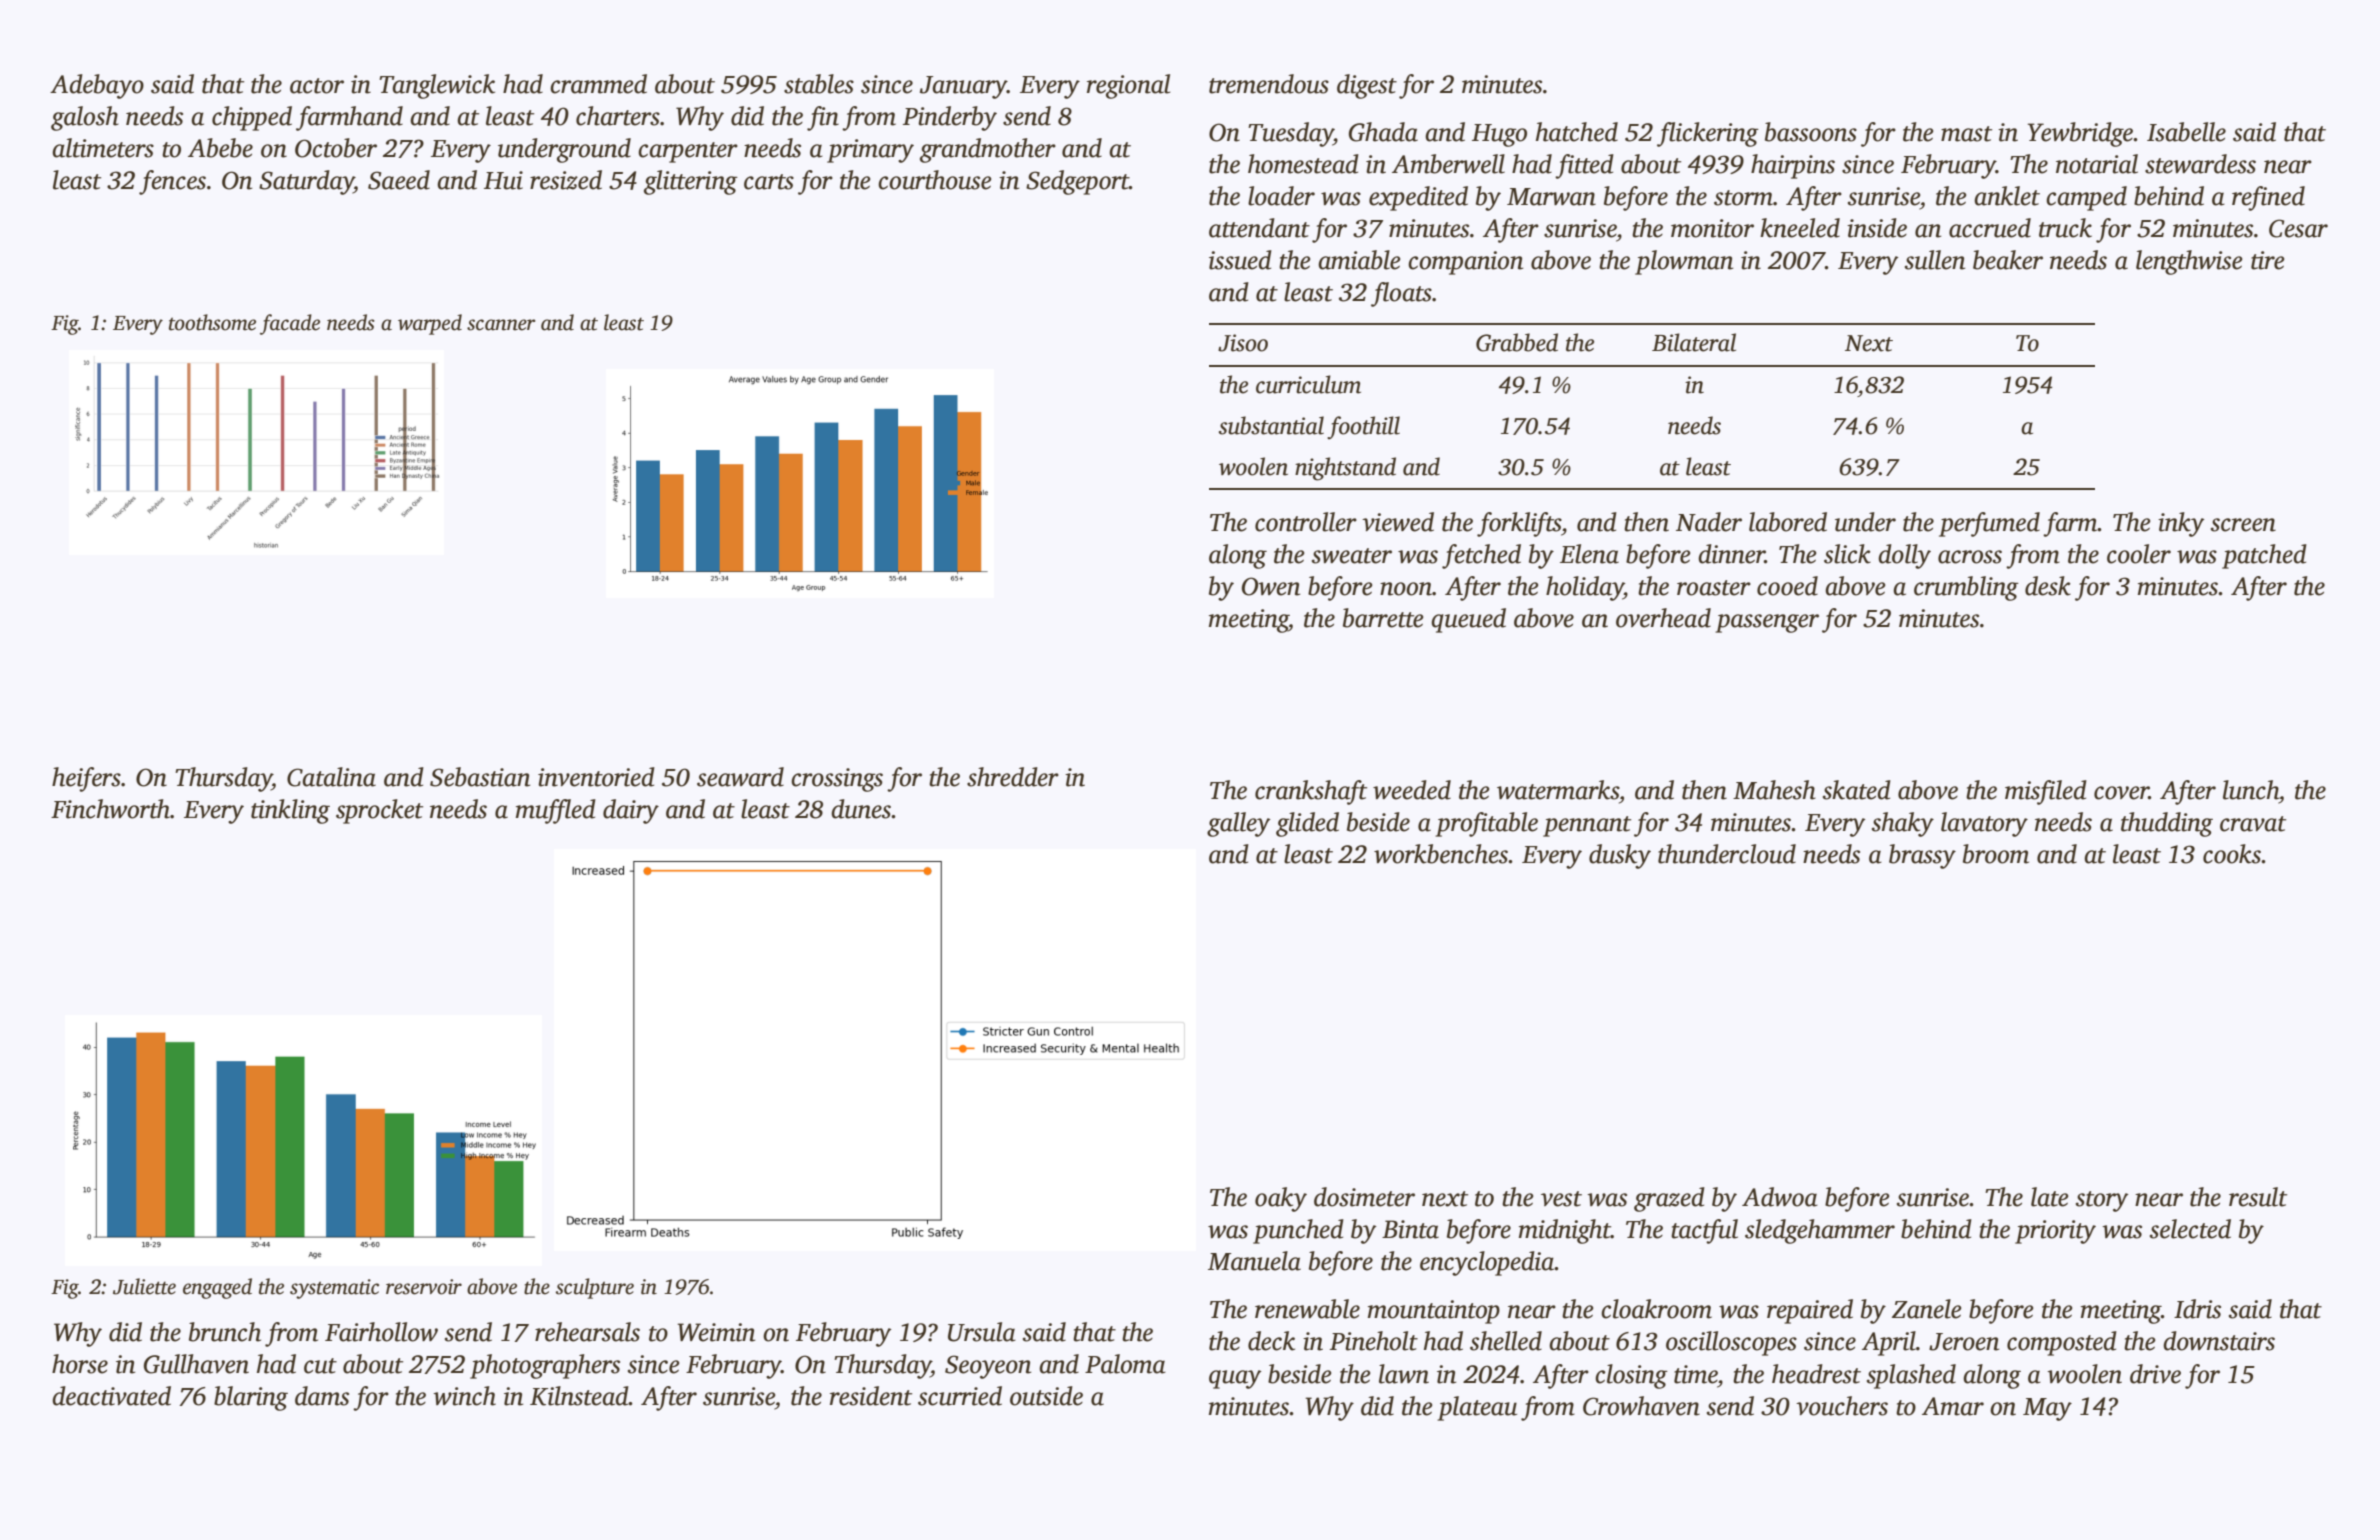 The image size is (2380, 1540). Describe the element at coordinates (598, 84) in the page. I see `crammed` at that location.
